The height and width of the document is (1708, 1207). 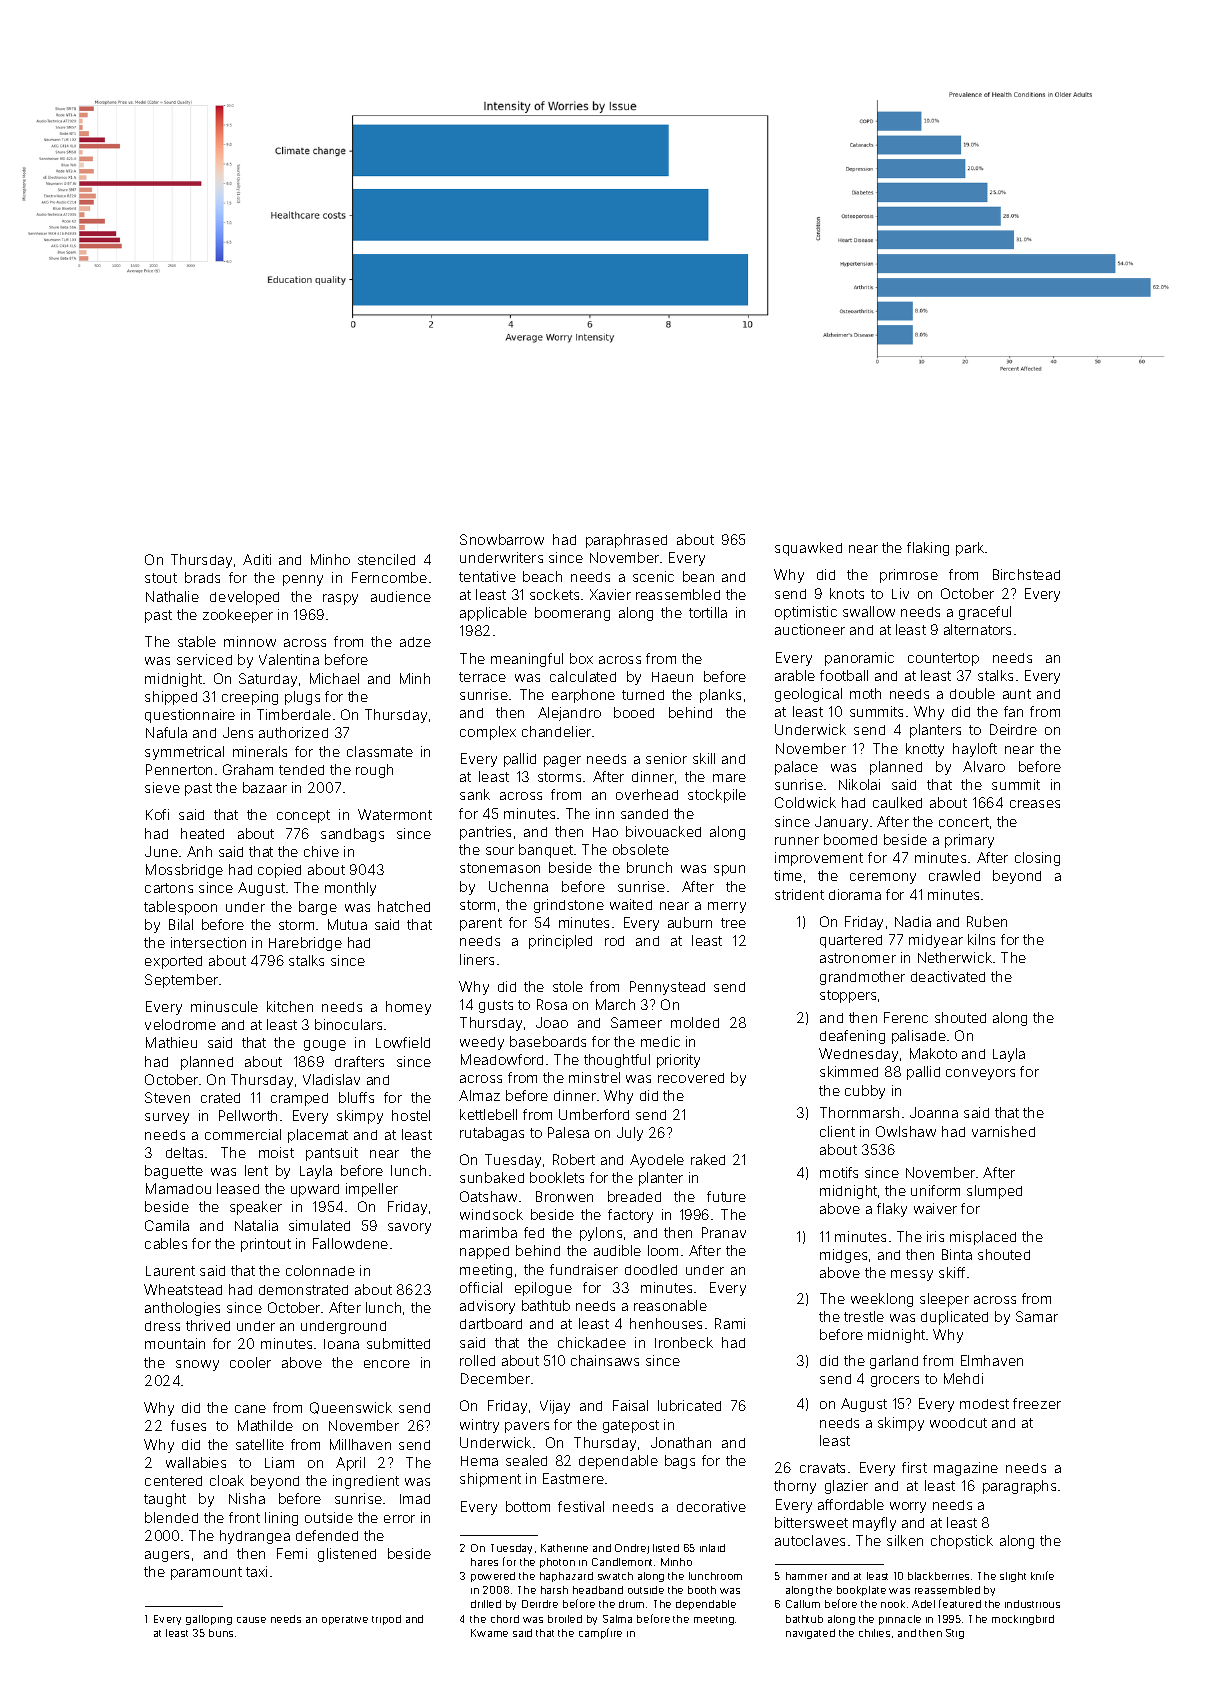 What do you see at coordinates (839, 1172) in the document?
I see `motifs` at bounding box center [839, 1172].
